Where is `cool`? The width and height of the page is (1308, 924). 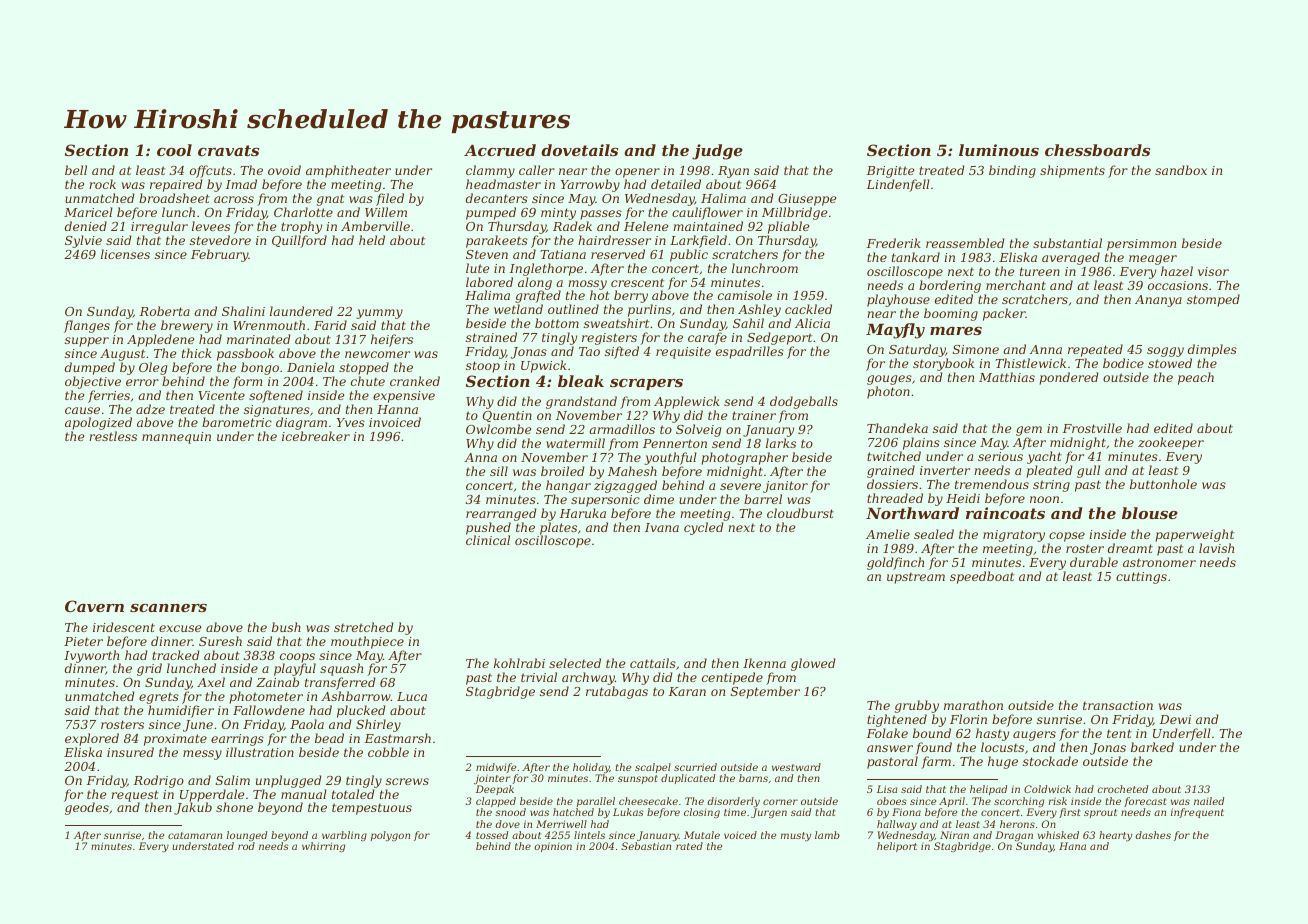 cool is located at coordinates (174, 150).
